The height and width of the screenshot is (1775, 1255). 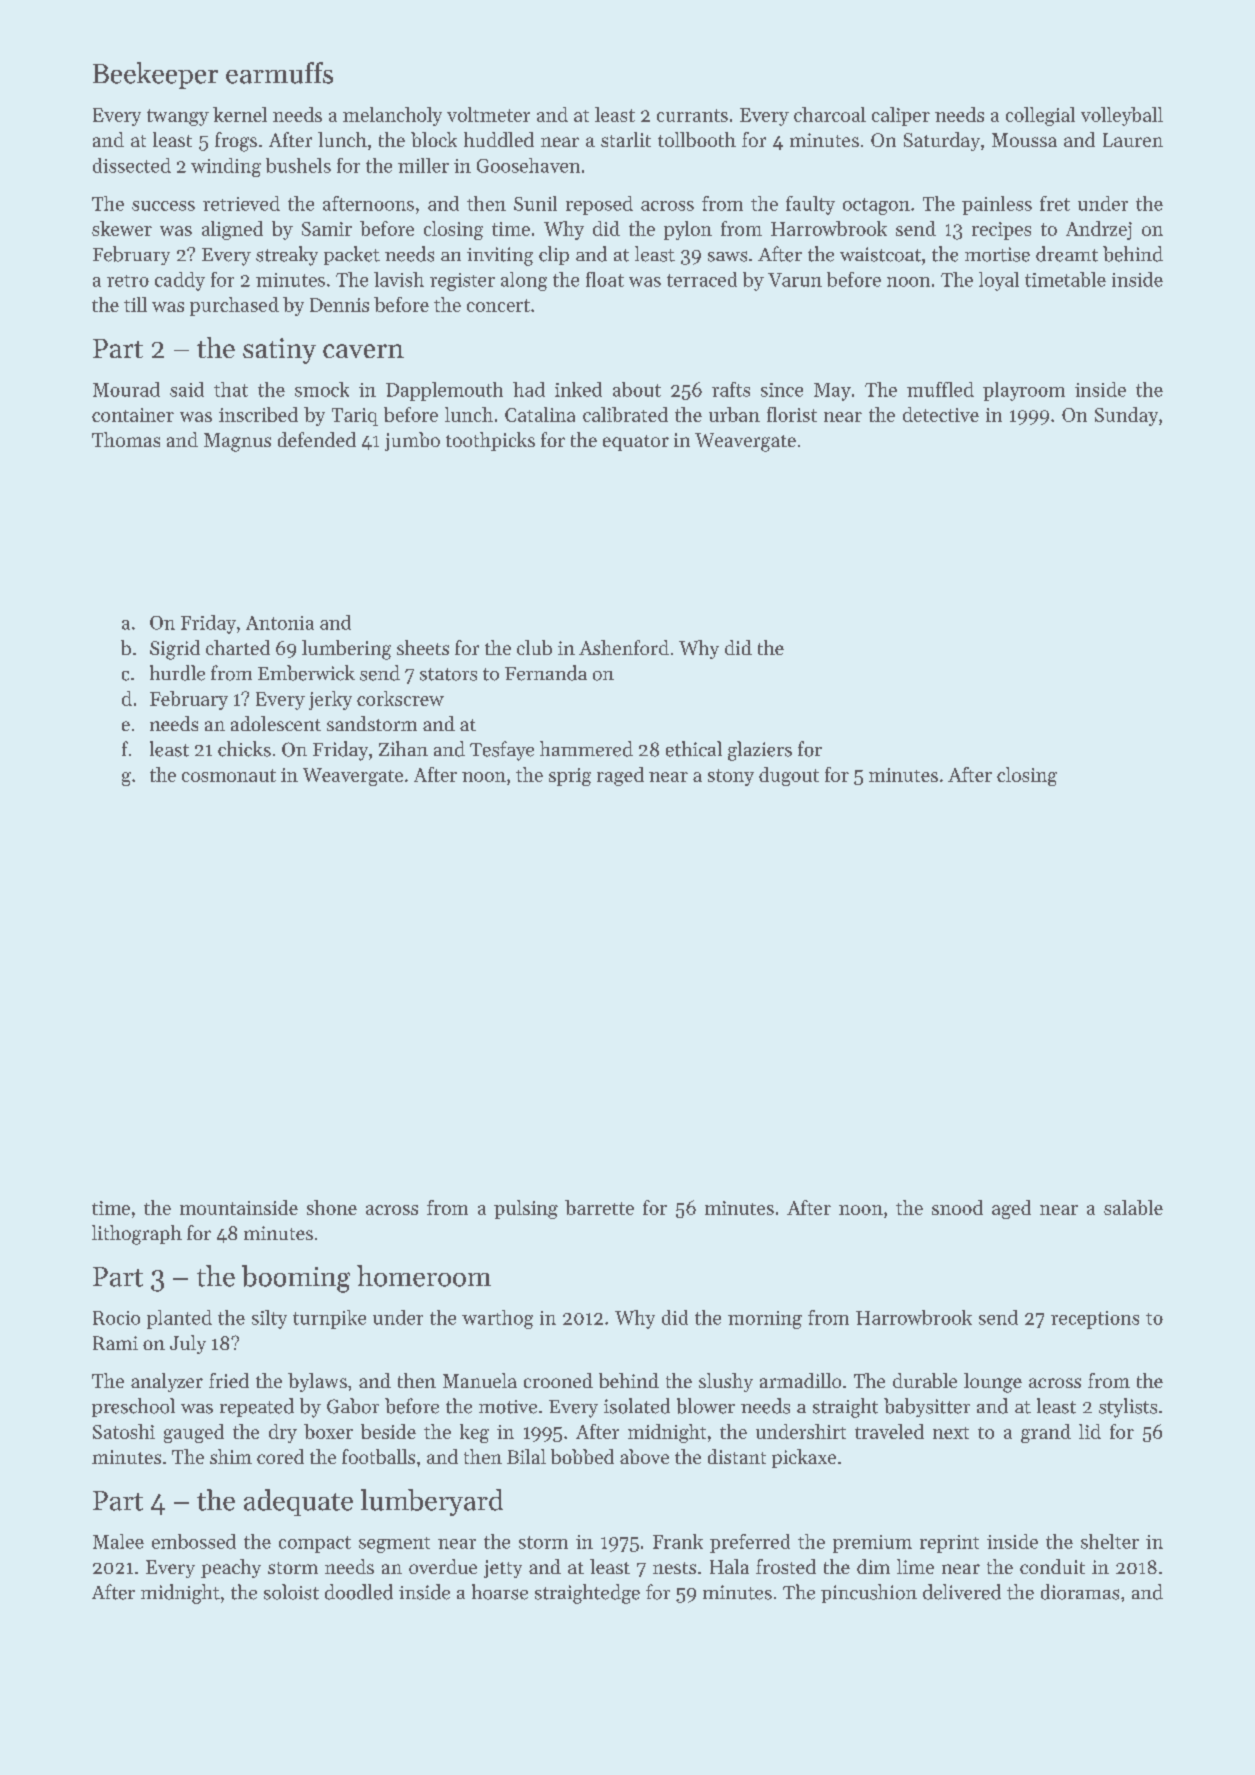 What do you see at coordinates (570, 777) in the screenshot?
I see `sprig` at bounding box center [570, 777].
